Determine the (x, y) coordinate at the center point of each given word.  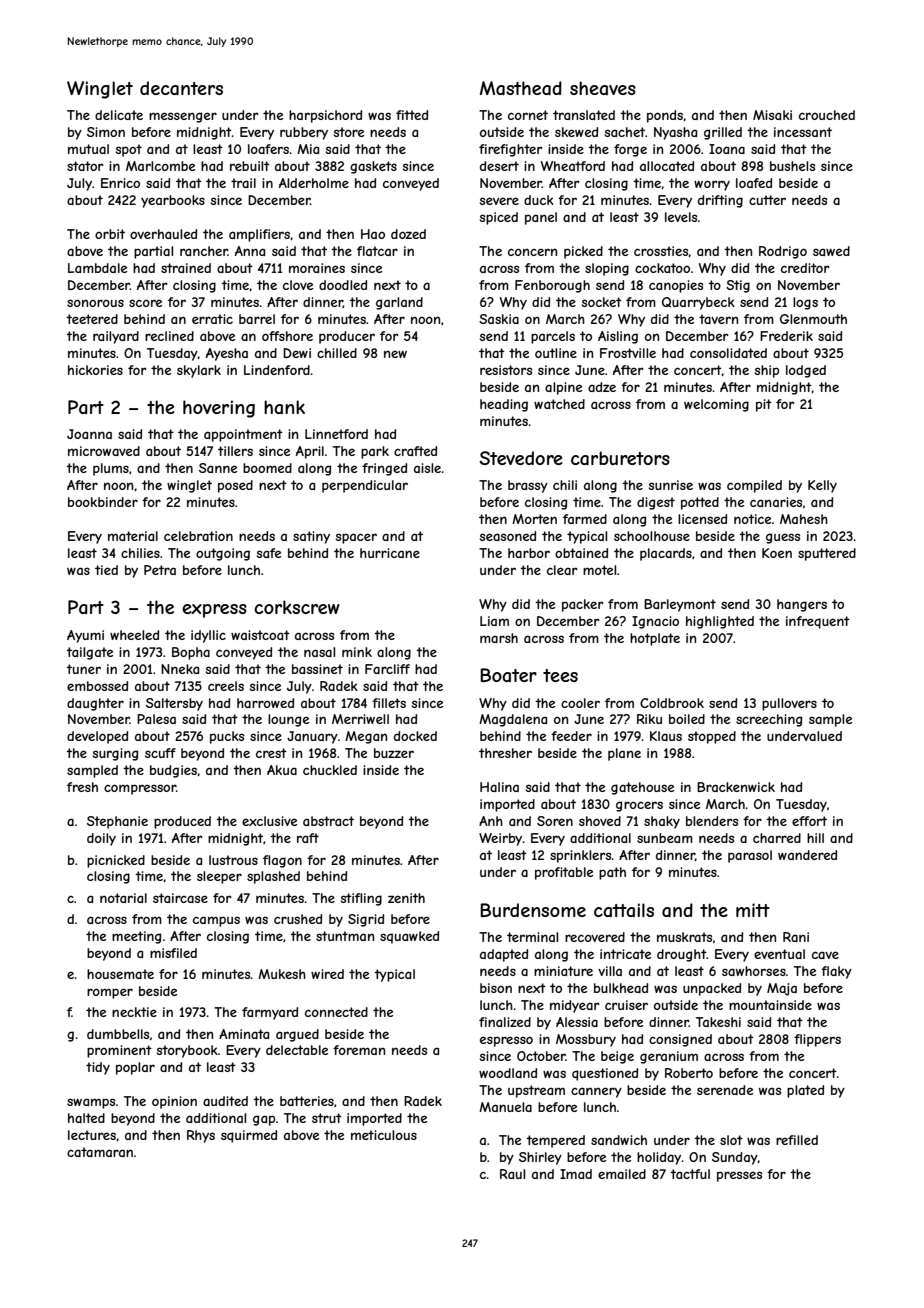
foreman (359, 1050)
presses (739, 1176)
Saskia (499, 319)
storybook (187, 1051)
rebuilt (250, 166)
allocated (667, 166)
